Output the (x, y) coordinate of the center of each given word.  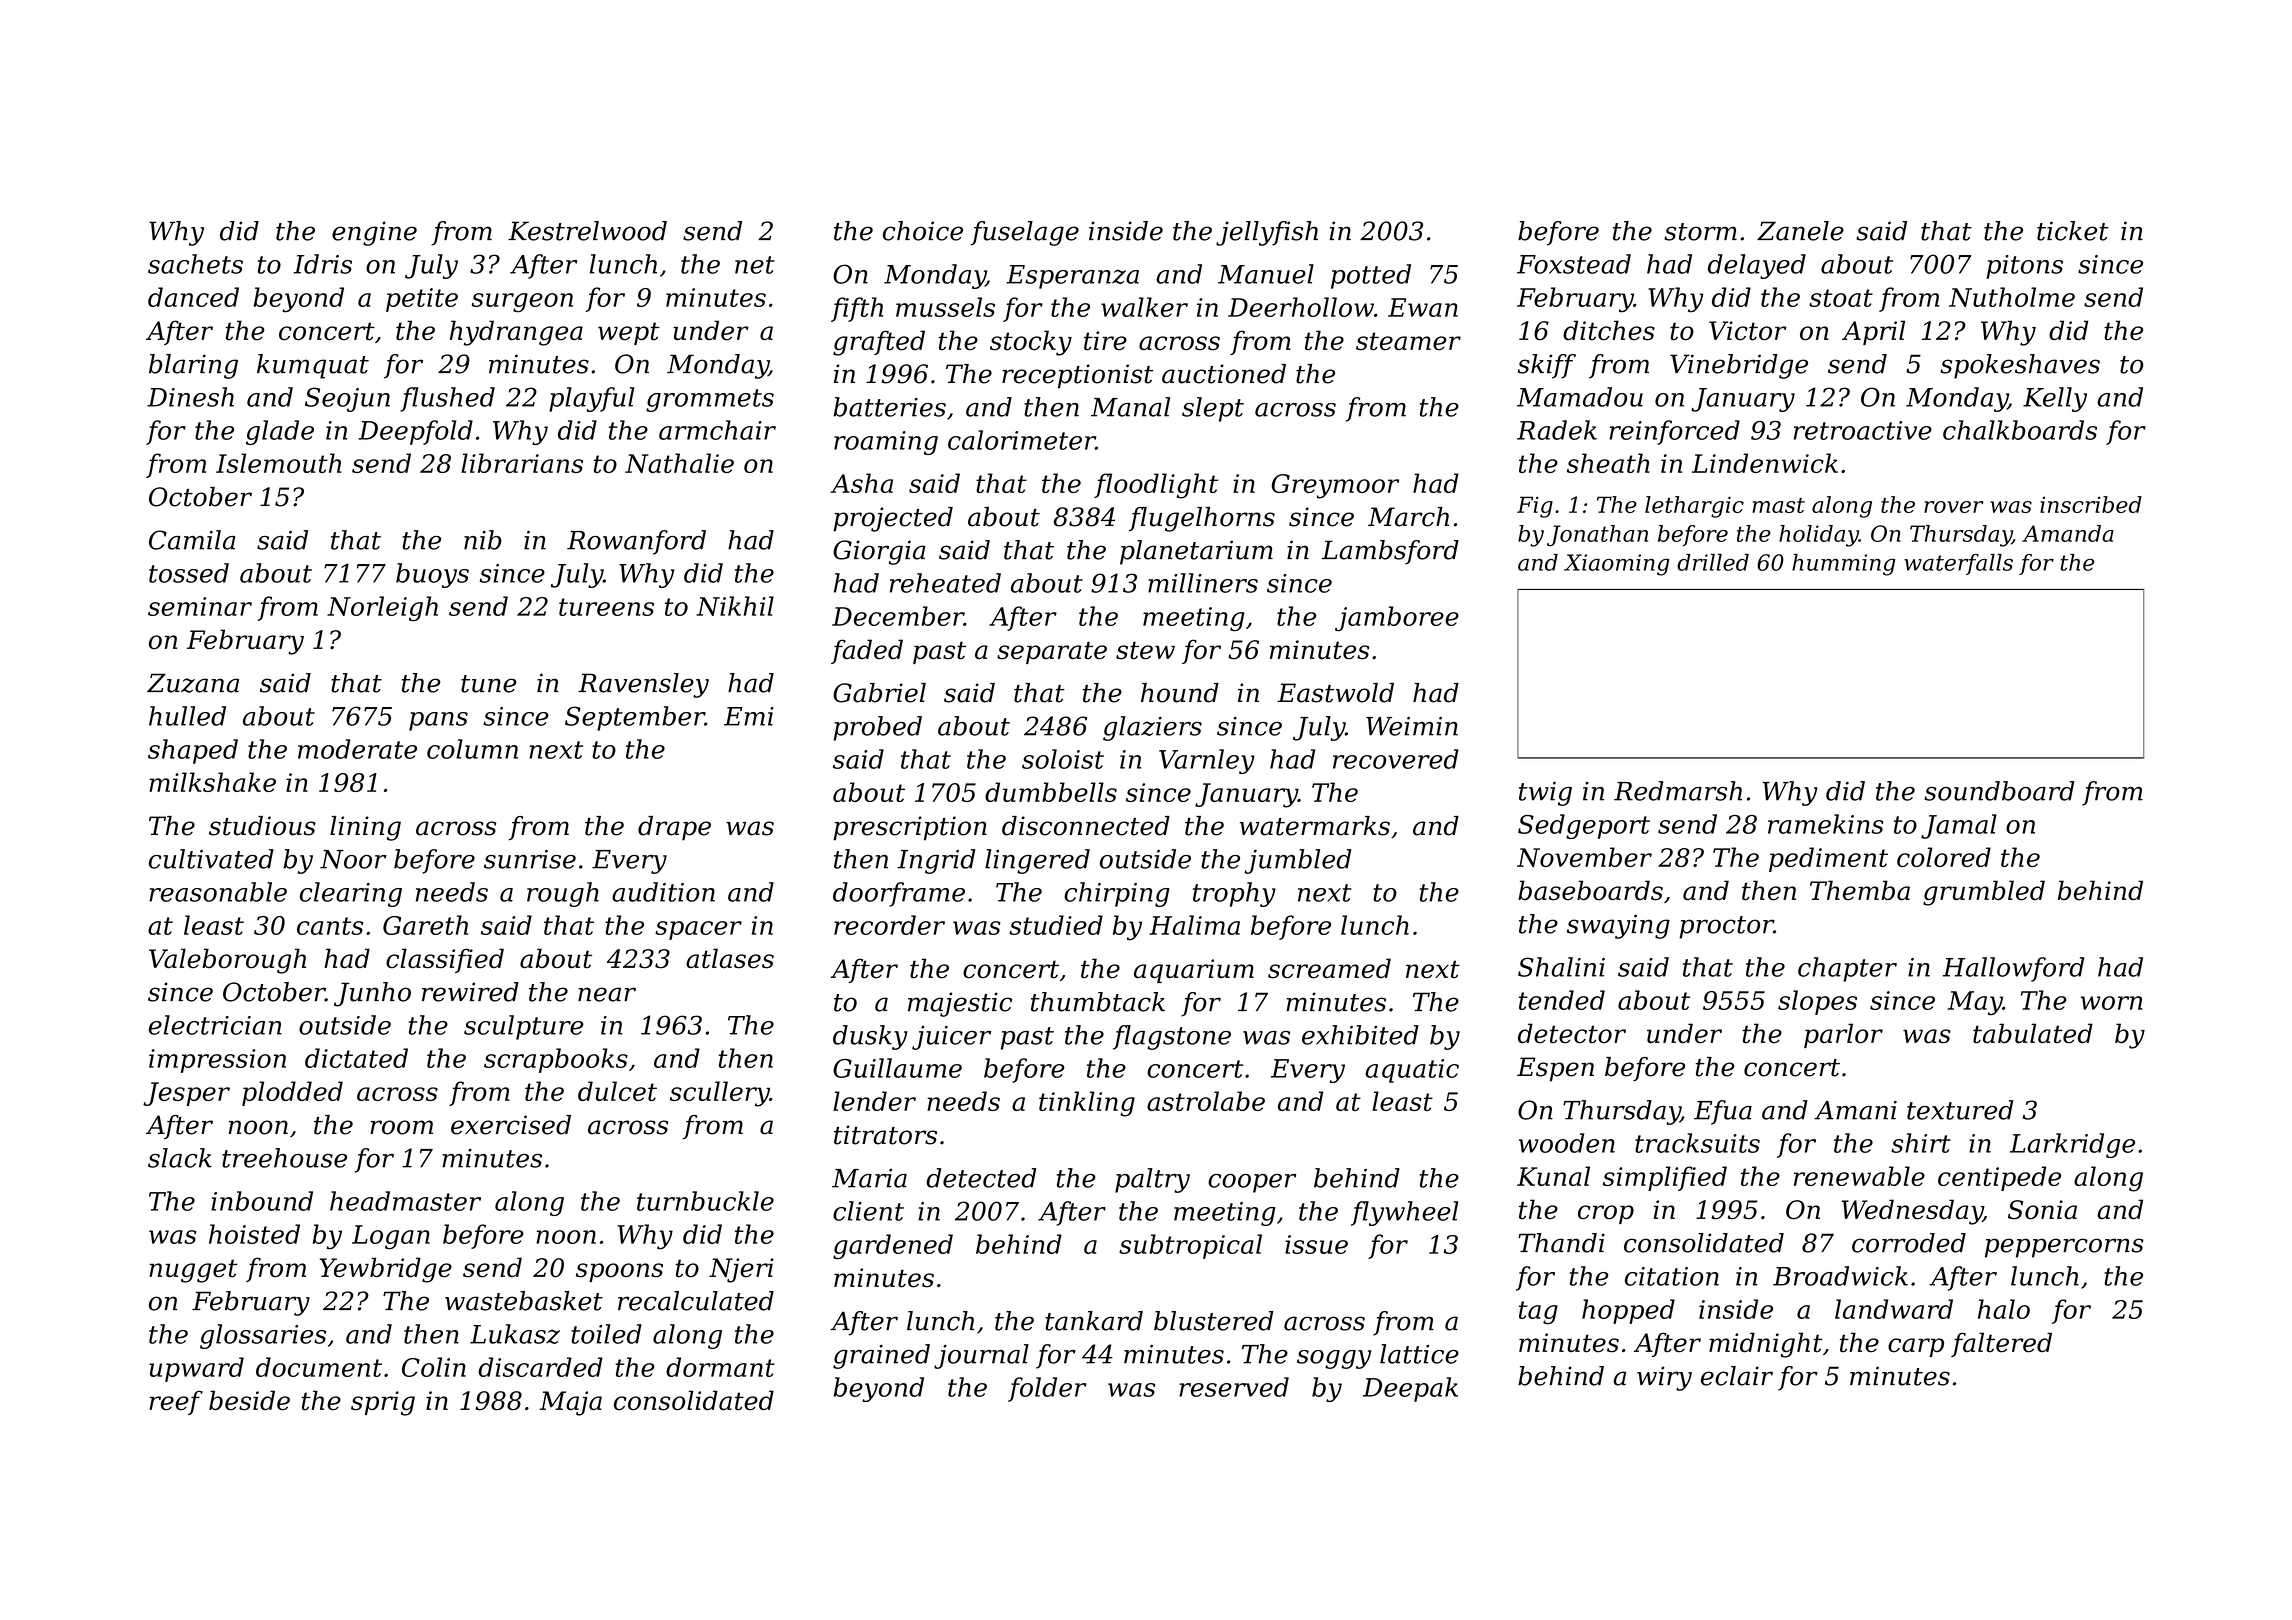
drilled (1713, 562)
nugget (193, 1271)
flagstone (1172, 1037)
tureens (606, 607)
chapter (1847, 969)
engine (374, 233)
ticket (2073, 231)
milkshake (212, 782)
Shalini (1561, 967)
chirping (1117, 894)
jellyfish (1267, 233)
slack (180, 1158)
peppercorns (2064, 1248)
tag (1538, 1313)
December (898, 616)
